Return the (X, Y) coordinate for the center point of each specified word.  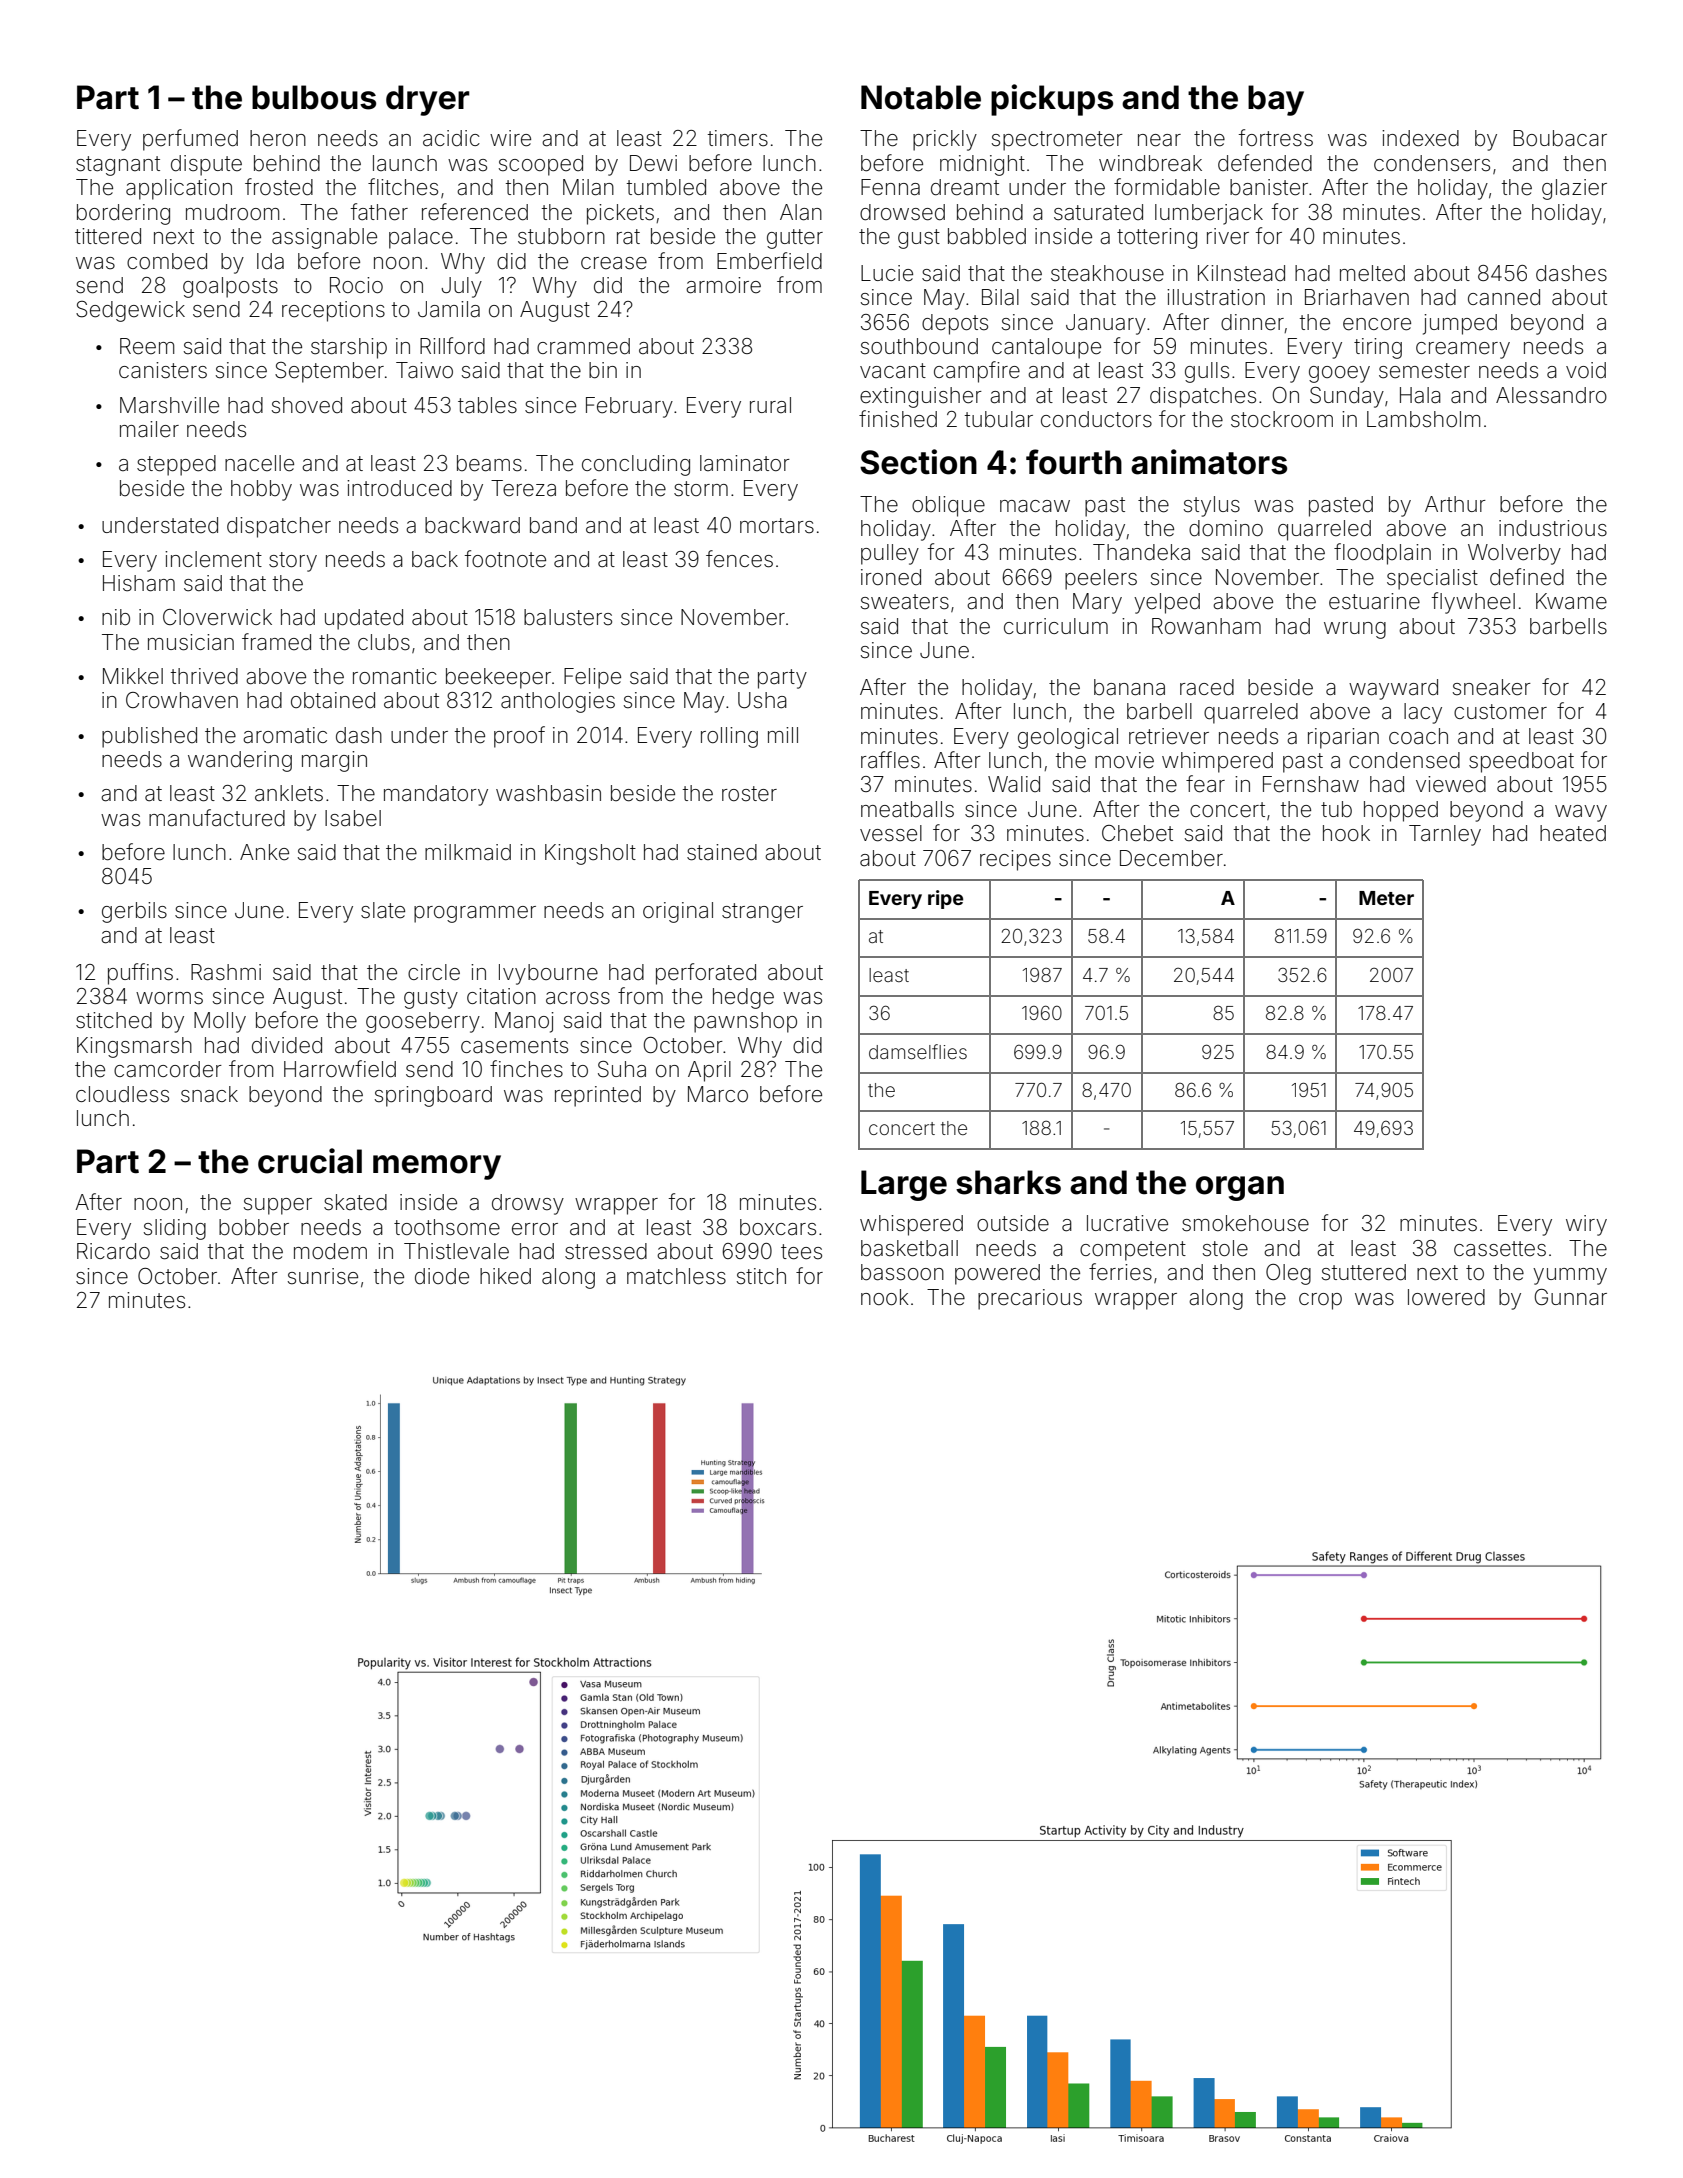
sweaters (905, 602)
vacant (893, 370)
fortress (1276, 138)
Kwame (1571, 601)
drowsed (902, 212)
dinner (1252, 322)
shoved (307, 405)
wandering (240, 761)
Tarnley (1445, 835)
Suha (622, 1069)
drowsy (528, 1204)
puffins (140, 974)
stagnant (118, 166)
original (678, 912)
